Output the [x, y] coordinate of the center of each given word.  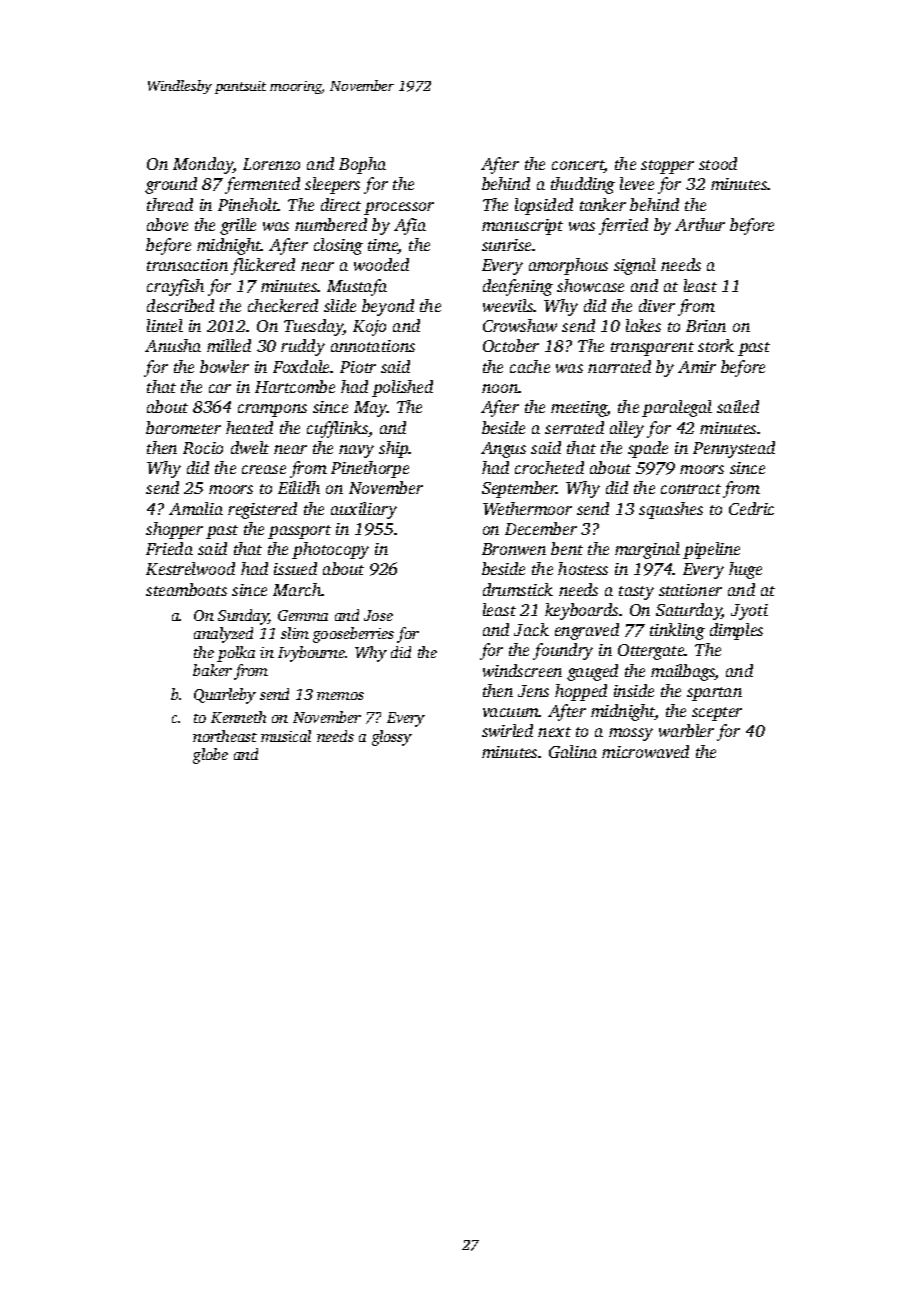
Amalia [196, 508]
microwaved [645, 751]
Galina [573, 751]
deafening [518, 287]
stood [718, 163]
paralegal [677, 408]
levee [637, 183]
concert [578, 166]
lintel [165, 325]
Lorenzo [271, 164]
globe [210, 756]
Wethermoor [527, 508]
